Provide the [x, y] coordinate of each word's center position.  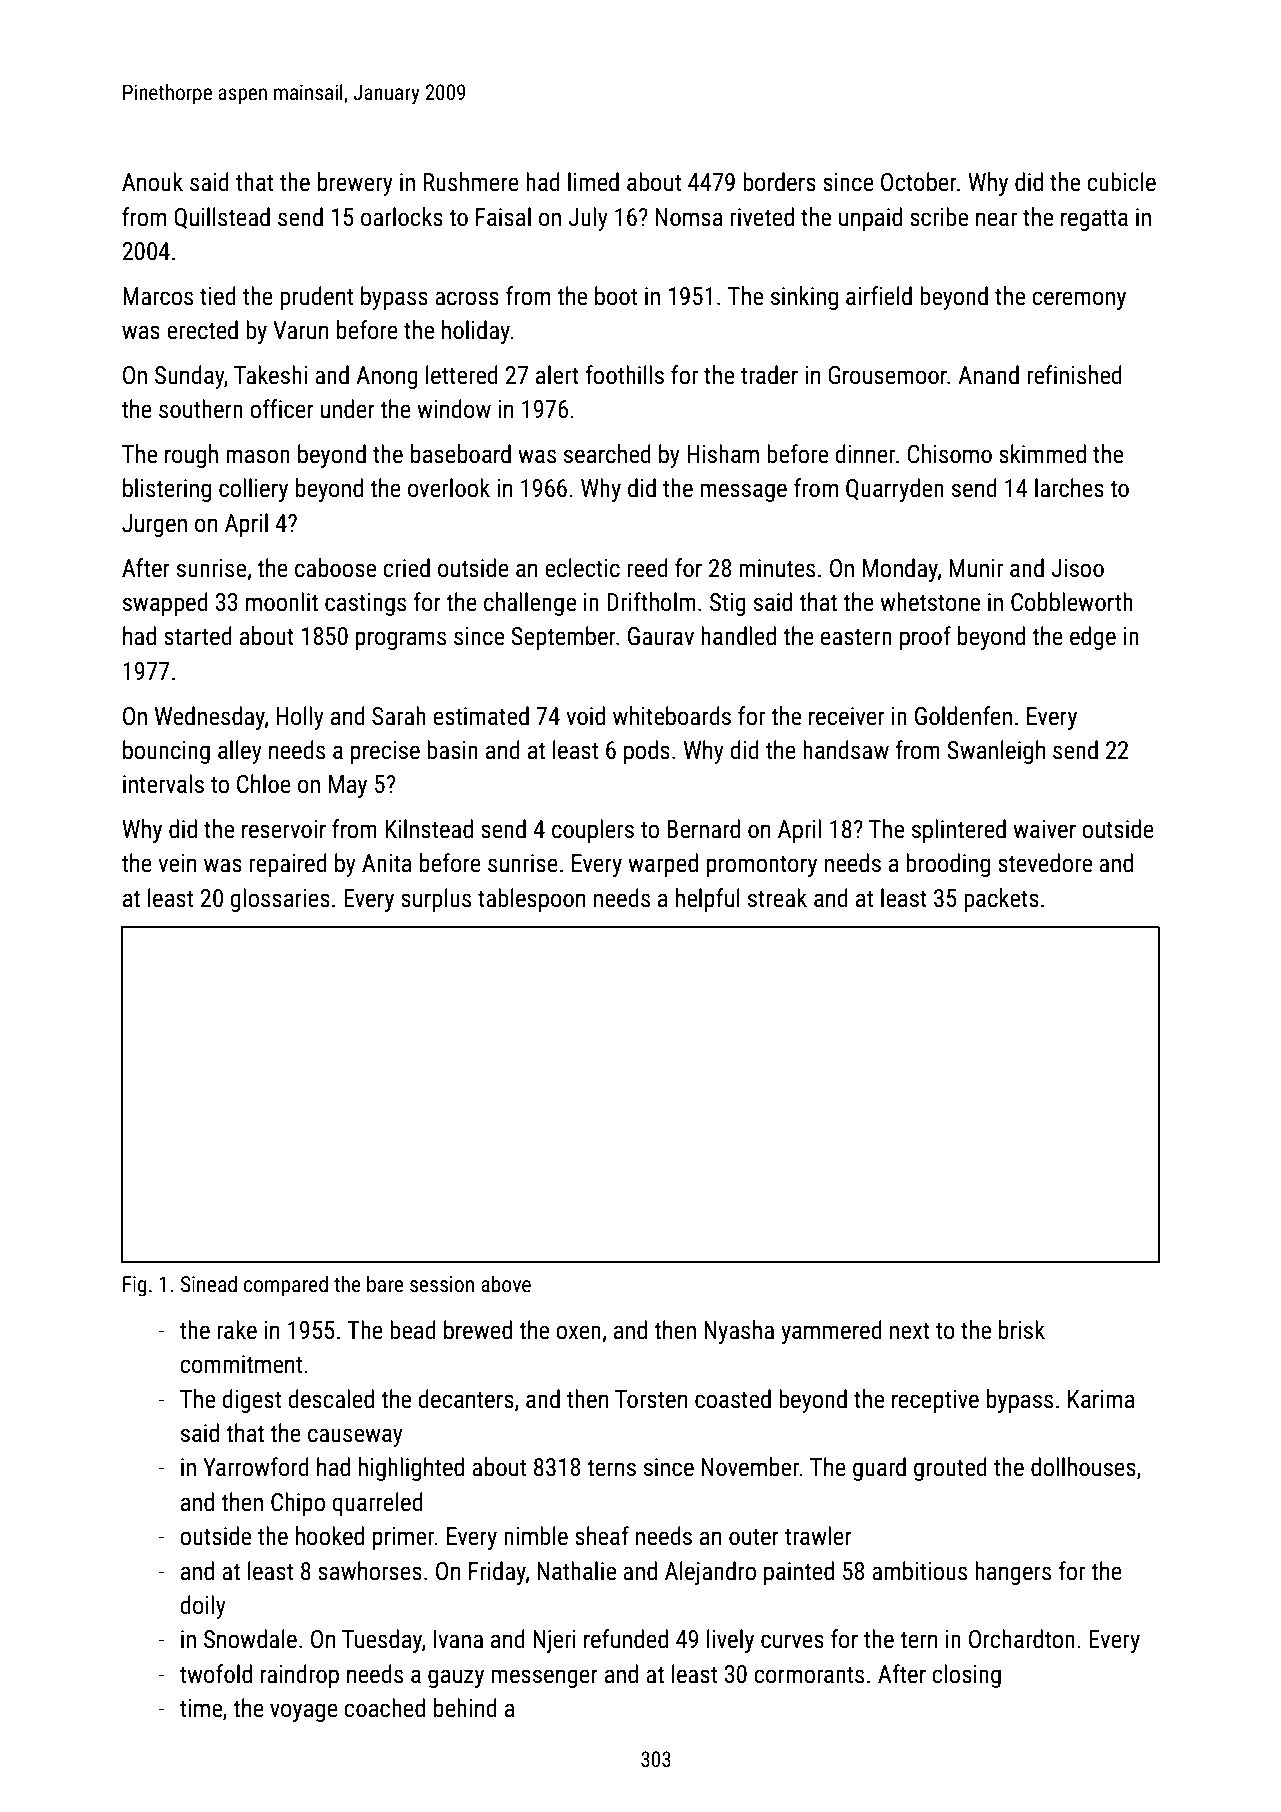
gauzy [456, 1678]
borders [779, 182]
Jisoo [1077, 568]
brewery [355, 184]
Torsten [651, 1399]
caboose [335, 568]
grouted [950, 1469]
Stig [728, 604]
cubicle [1121, 182]
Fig [135, 1286]
